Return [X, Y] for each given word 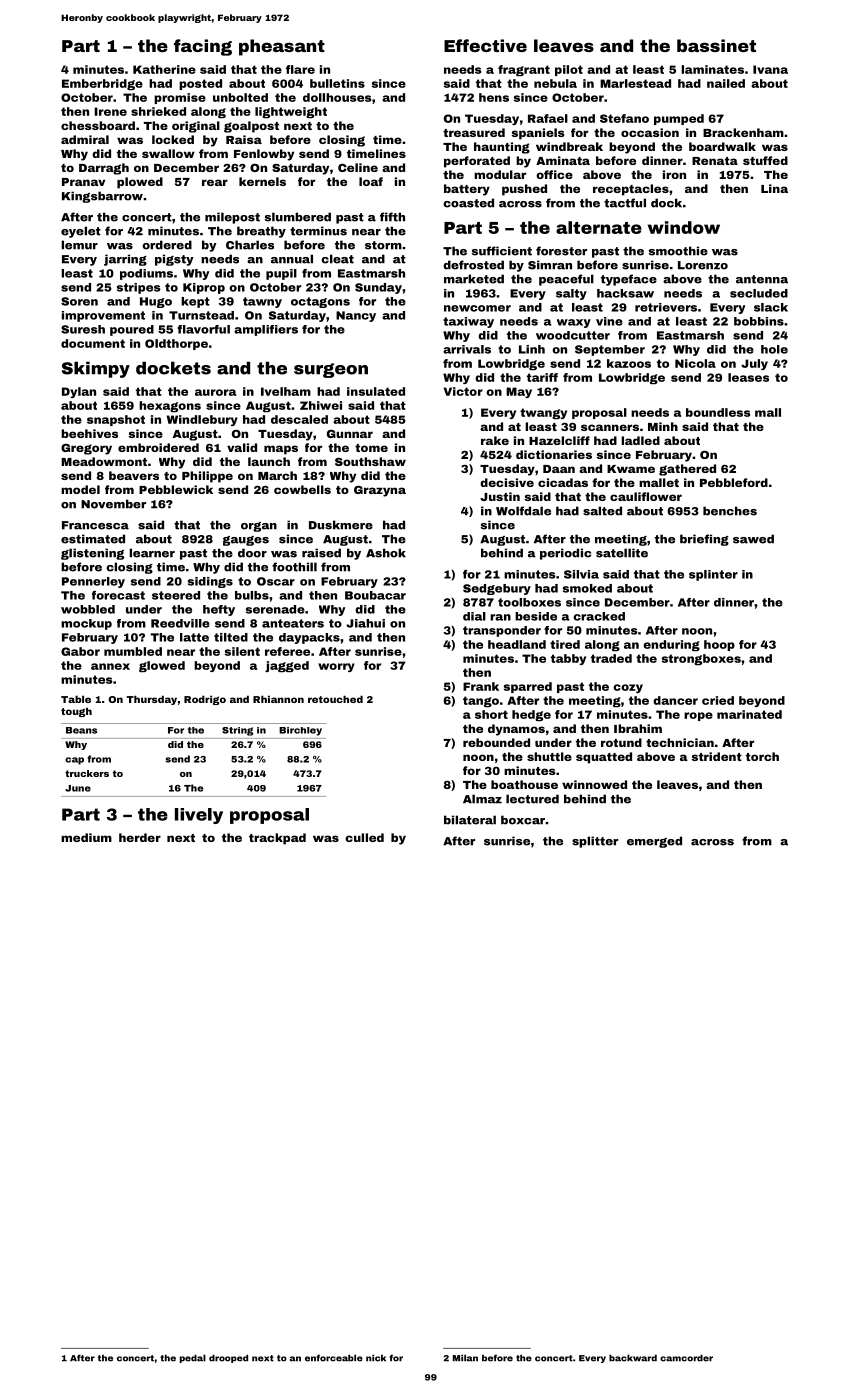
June [78, 788]
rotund [621, 742]
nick [376, 1358]
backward [633, 1358]
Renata [715, 161]
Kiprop [204, 288]
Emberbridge [102, 84]
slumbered [298, 217]
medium [86, 837]
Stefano [624, 118]
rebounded [496, 742]
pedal [193, 1358]
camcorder [686, 1358]
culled [364, 837]
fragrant [524, 70]
